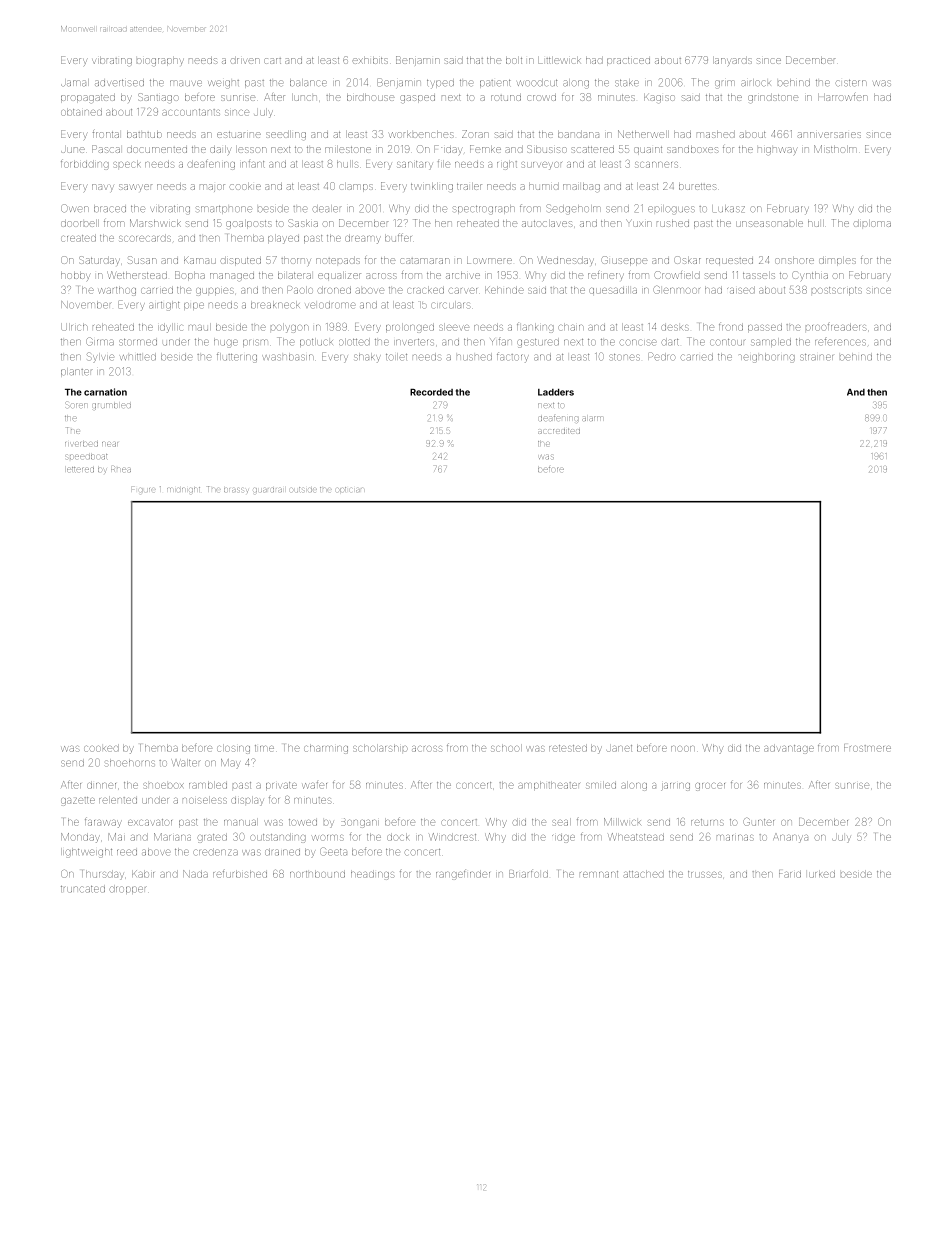 Image resolution: width=952 pixels, height=1233 pixels. I want to click on biography, so click(160, 61).
